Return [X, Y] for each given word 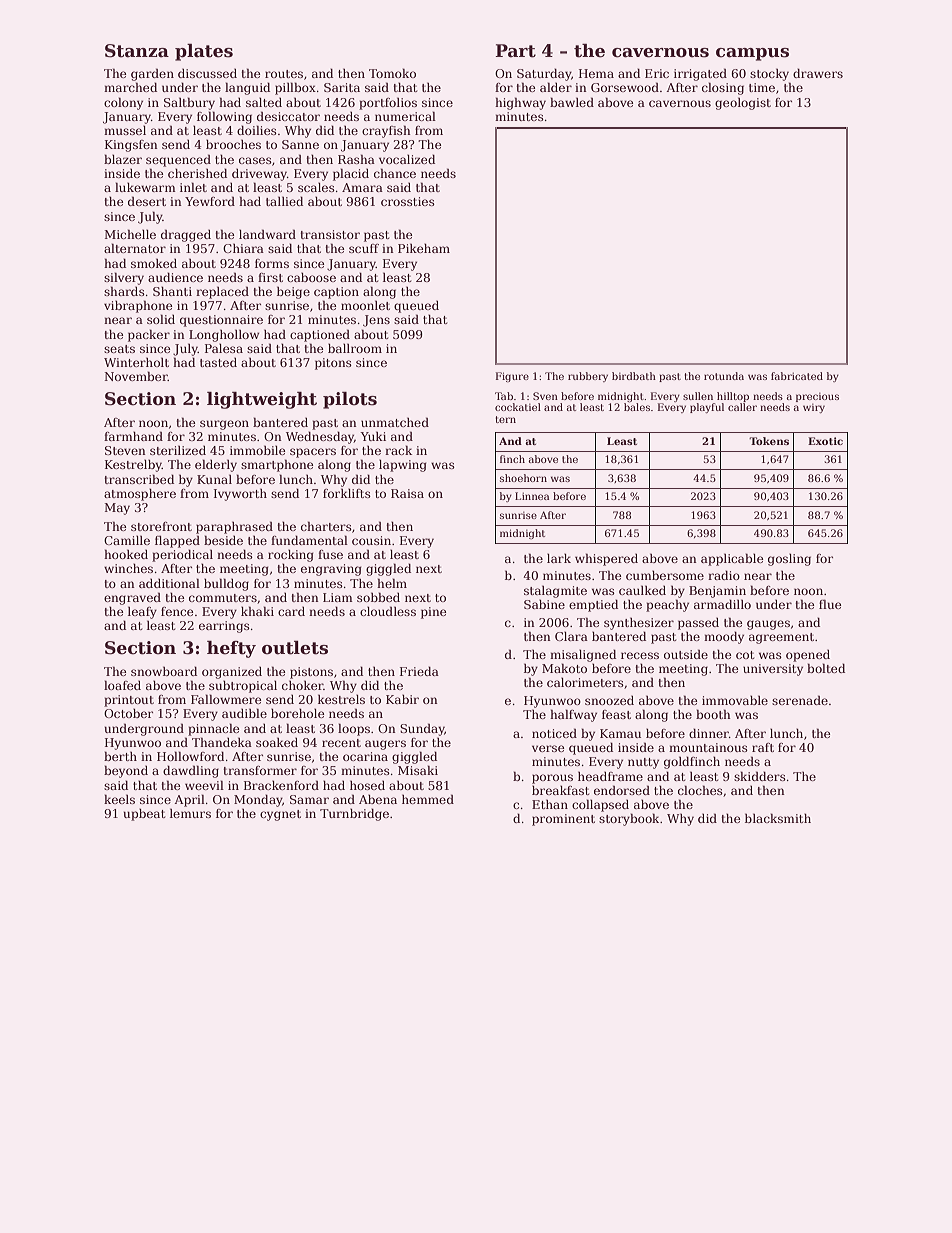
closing [723, 88]
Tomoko [392, 73]
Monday [258, 800]
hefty [231, 649]
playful [707, 408]
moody [724, 637]
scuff [364, 248]
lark [559, 558]
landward [267, 234]
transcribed [139, 479]
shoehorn [523, 478]
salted [264, 102]
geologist [743, 103]
